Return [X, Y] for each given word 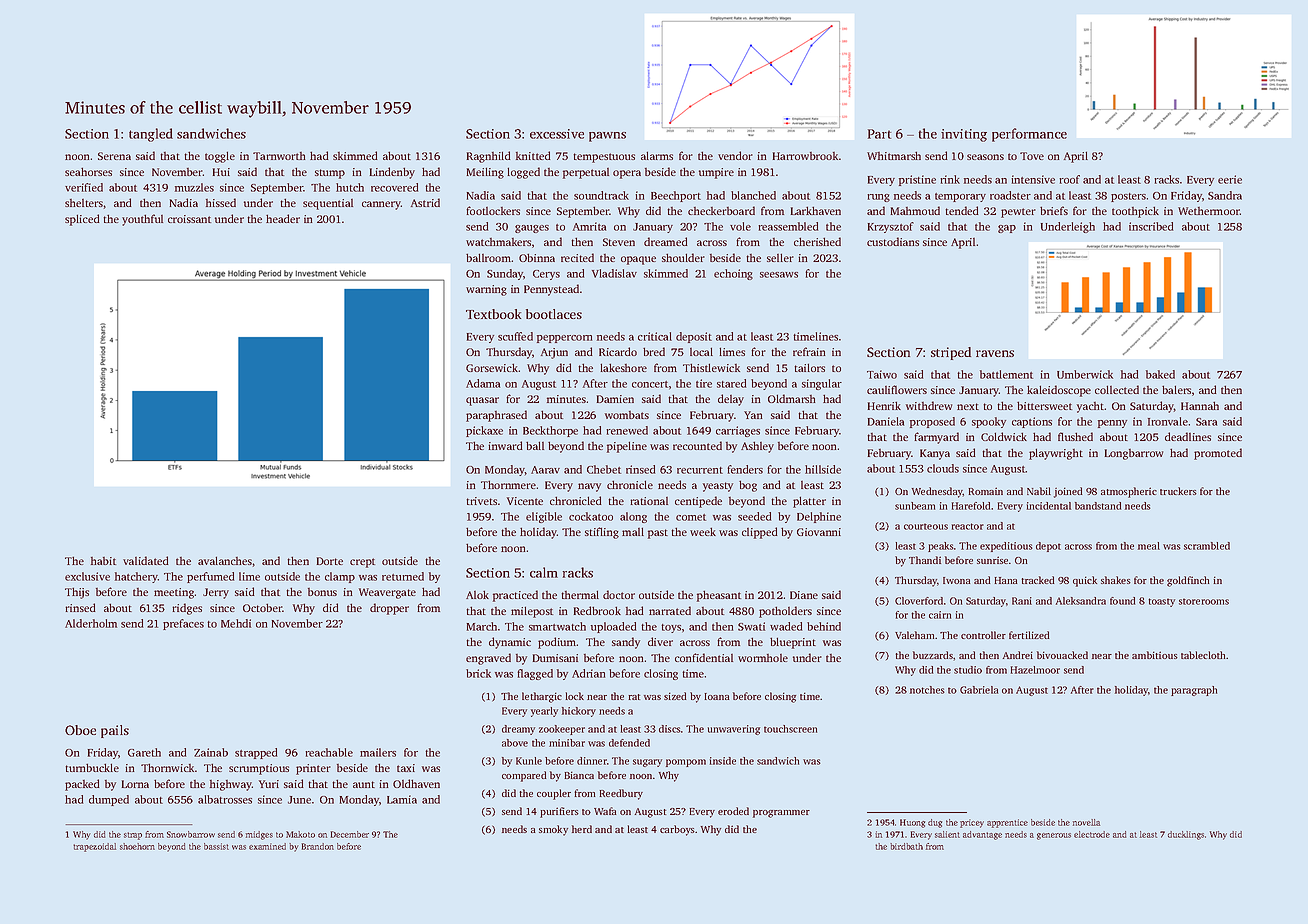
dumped [109, 800]
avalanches [225, 560]
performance [1029, 135]
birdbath [906, 846]
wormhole [763, 658]
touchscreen [790, 729]
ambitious [1155, 655]
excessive [557, 134]
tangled [151, 135]
